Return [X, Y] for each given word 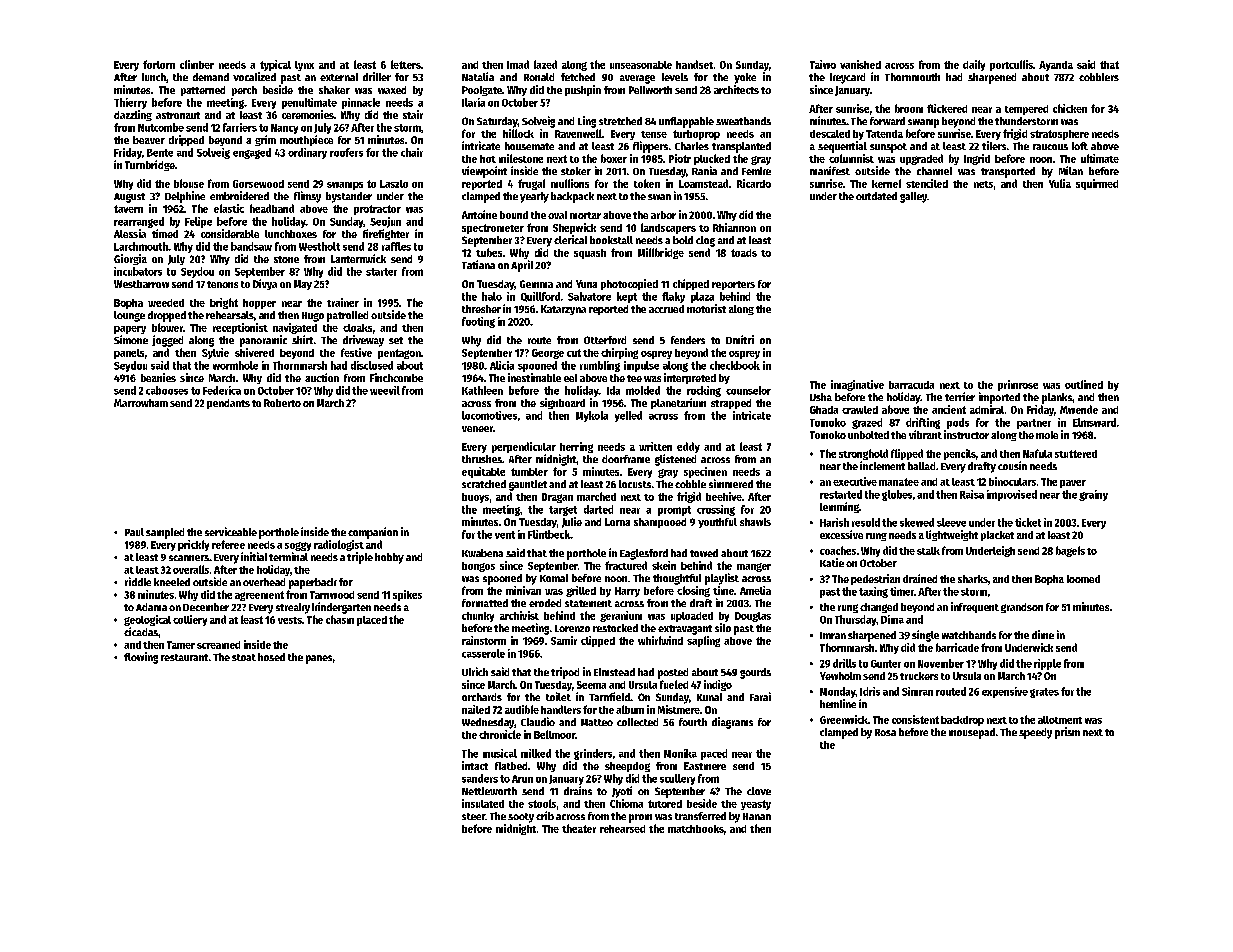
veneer [477, 429]
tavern [128, 209]
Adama [151, 607]
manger [754, 567]
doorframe [626, 459]
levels [675, 77]
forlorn [159, 64]
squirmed [1097, 184]
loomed [1083, 579]
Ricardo [754, 183]
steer [473, 816]
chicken [1070, 108]
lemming [839, 507]
